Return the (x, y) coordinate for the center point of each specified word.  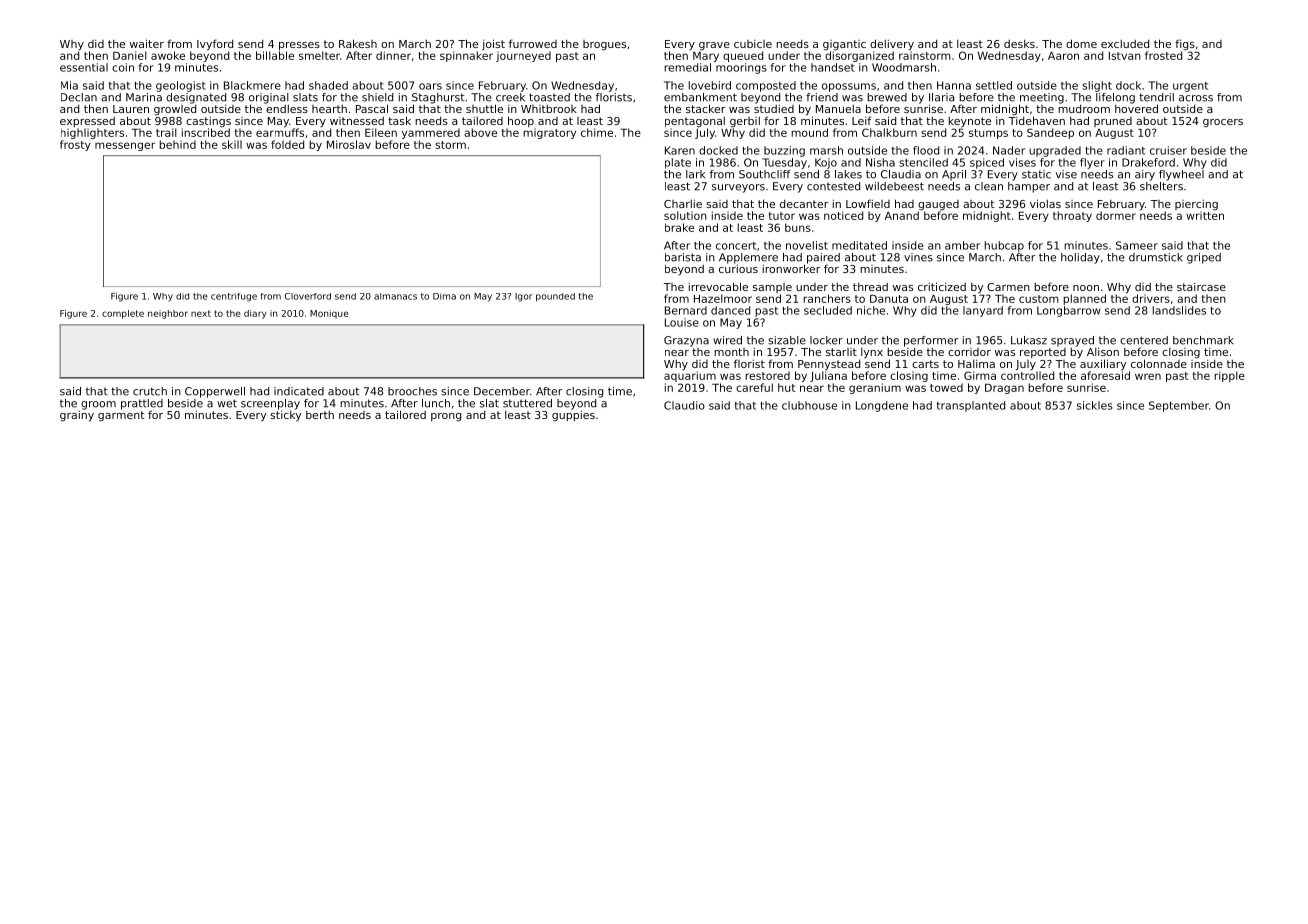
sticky (285, 416)
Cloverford (308, 296)
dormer (1116, 215)
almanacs (395, 296)
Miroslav (349, 144)
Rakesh (358, 43)
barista (683, 257)
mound (809, 132)
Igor (524, 297)
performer (931, 341)
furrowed (533, 43)
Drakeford (1148, 162)
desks (1019, 44)
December (502, 391)
